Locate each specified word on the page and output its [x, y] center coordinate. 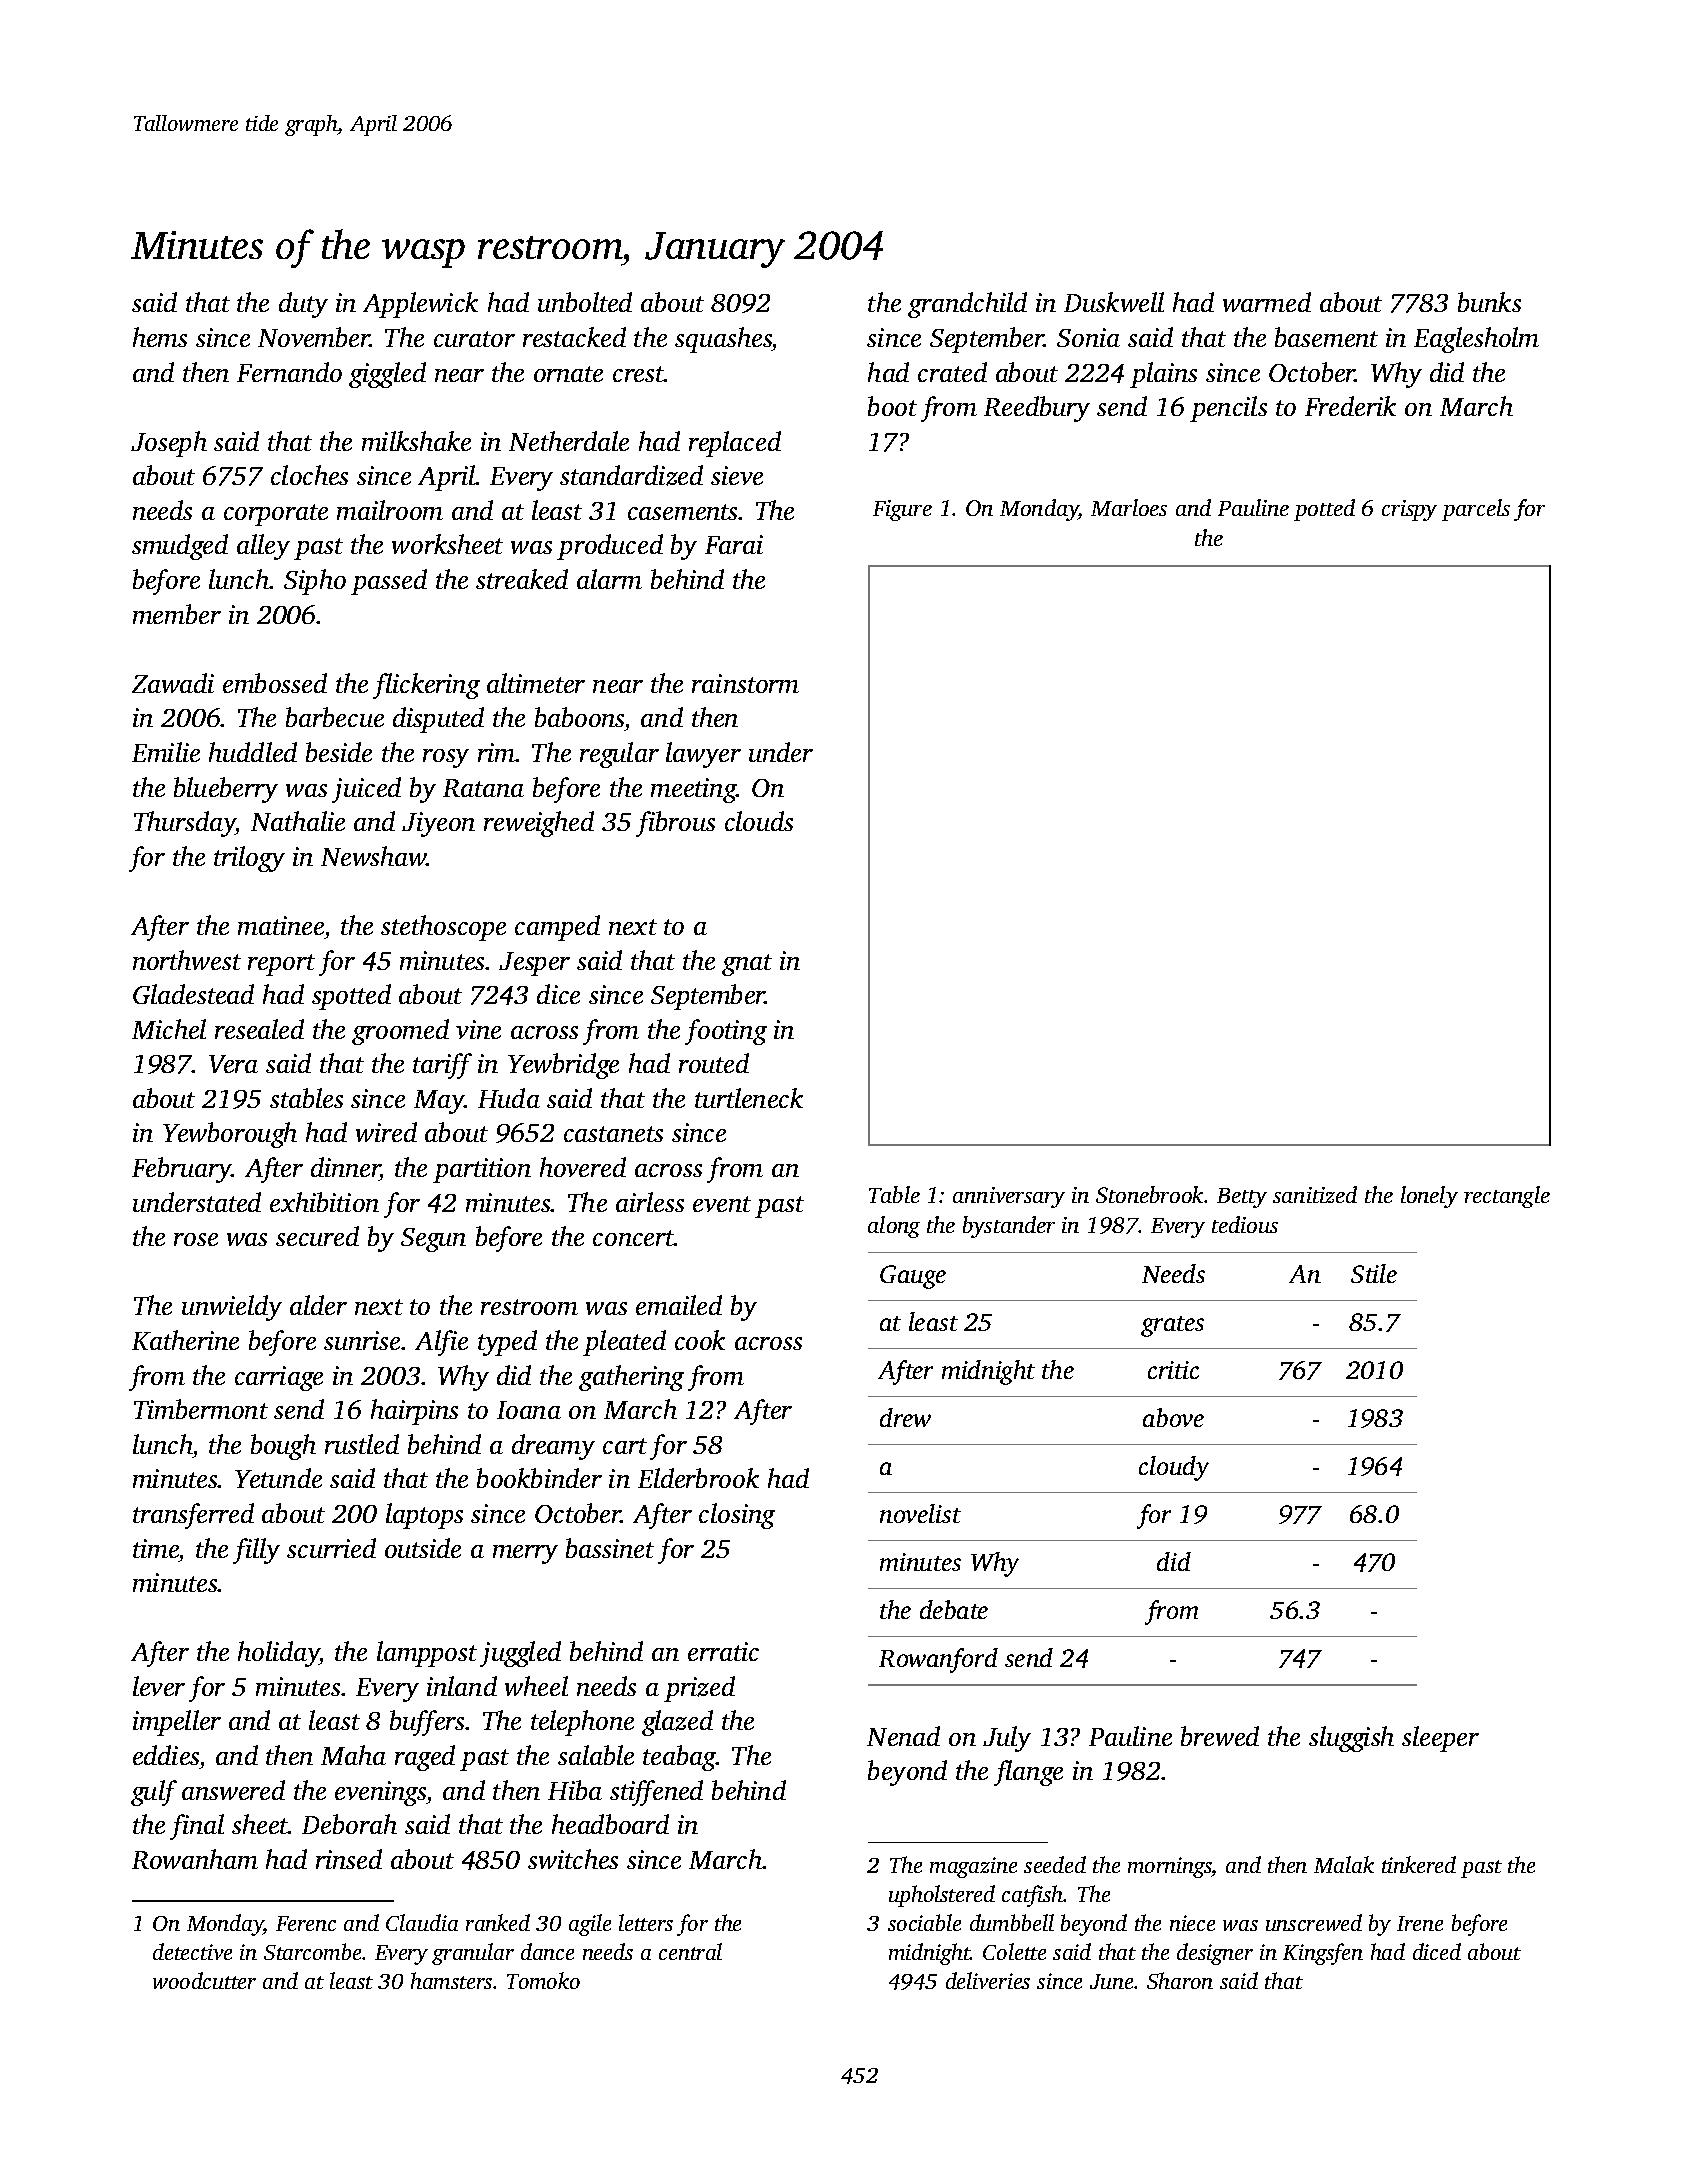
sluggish [1351, 1739]
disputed [438, 720]
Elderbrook [698, 1478]
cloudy [1174, 1468]
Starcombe [312, 1951]
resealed [259, 1029]
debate [954, 1609]
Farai [734, 544]
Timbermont [201, 1409]
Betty [1242, 1198]
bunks [1489, 302]
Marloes [1129, 507]
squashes [723, 340]
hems [160, 337]
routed [714, 1063]
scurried [331, 1548]
